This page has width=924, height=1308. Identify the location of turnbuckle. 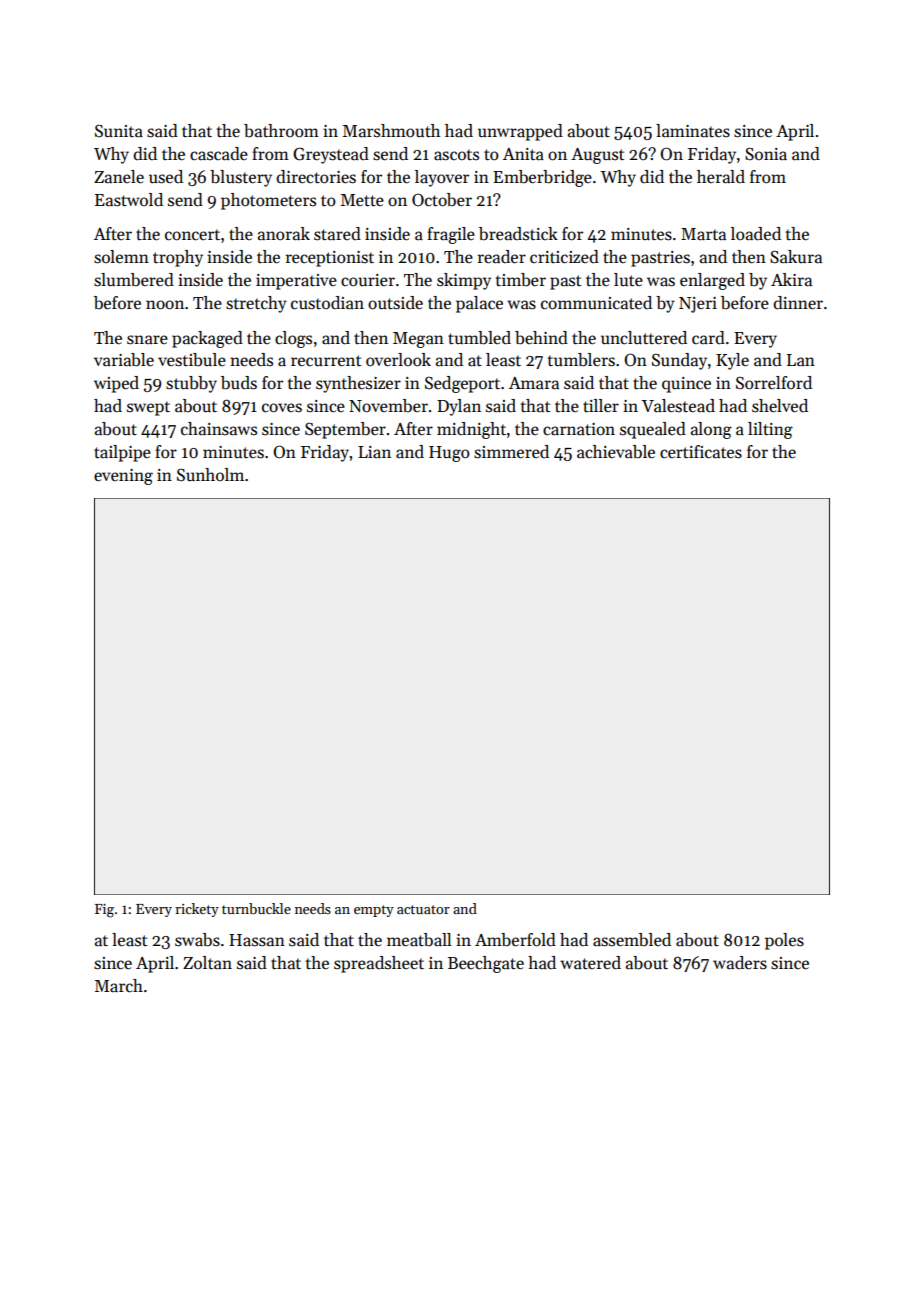
(256, 908).
